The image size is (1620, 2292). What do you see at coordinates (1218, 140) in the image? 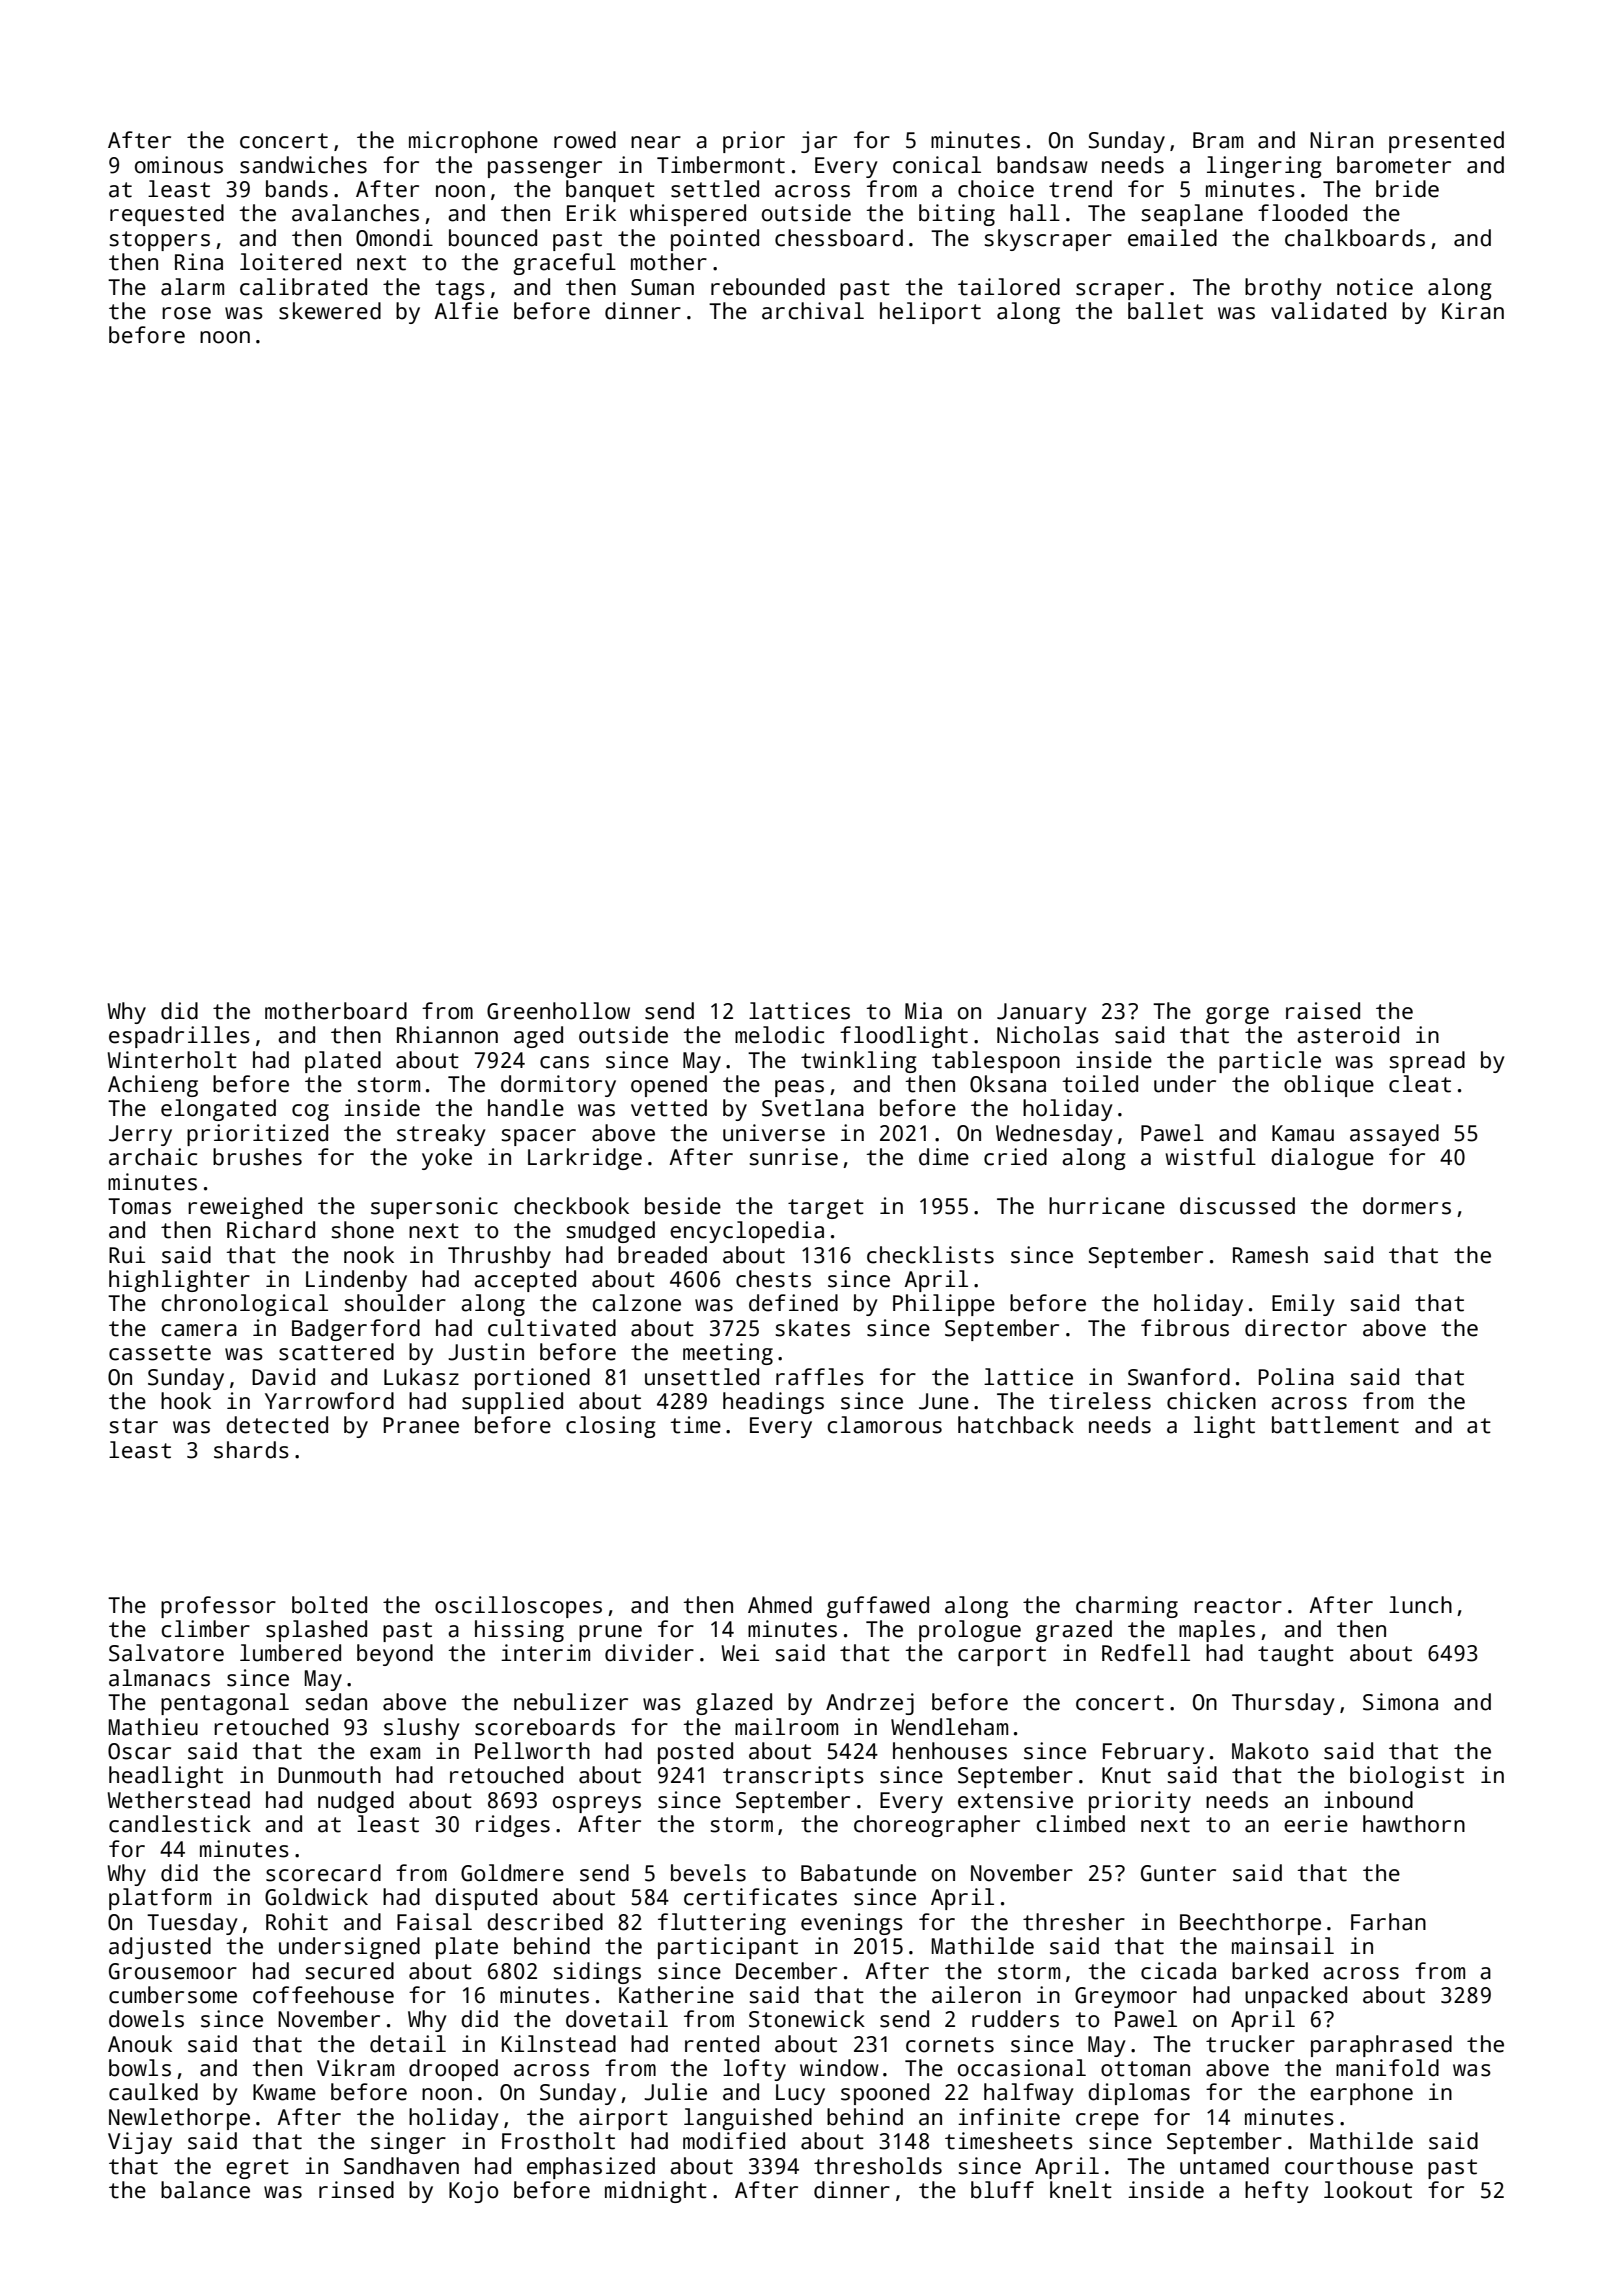
I see `Bram` at bounding box center [1218, 140].
